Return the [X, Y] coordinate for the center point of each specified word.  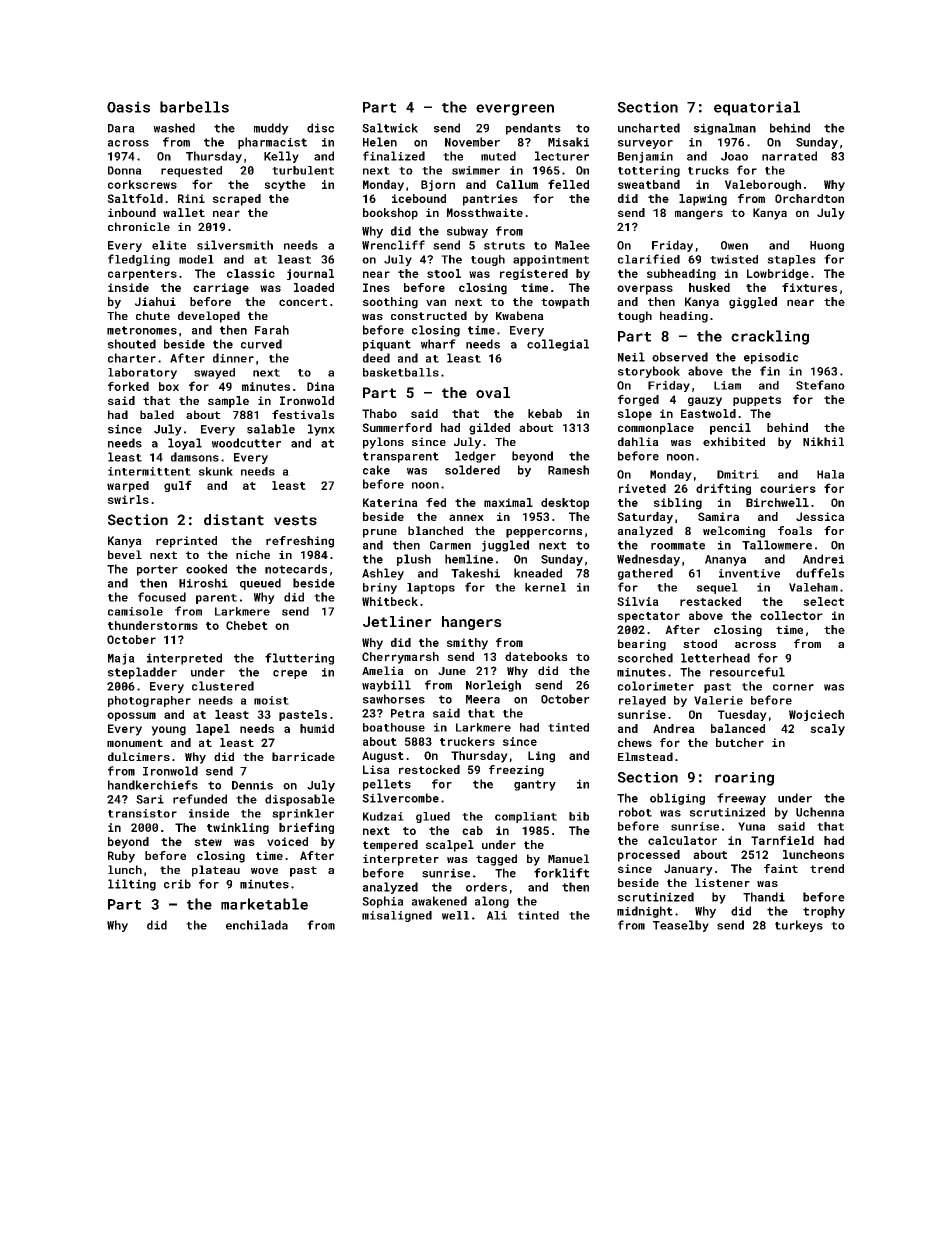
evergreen [515, 110]
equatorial [757, 108]
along [492, 902]
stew [208, 842]
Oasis [128, 107]
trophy [824, 912]
